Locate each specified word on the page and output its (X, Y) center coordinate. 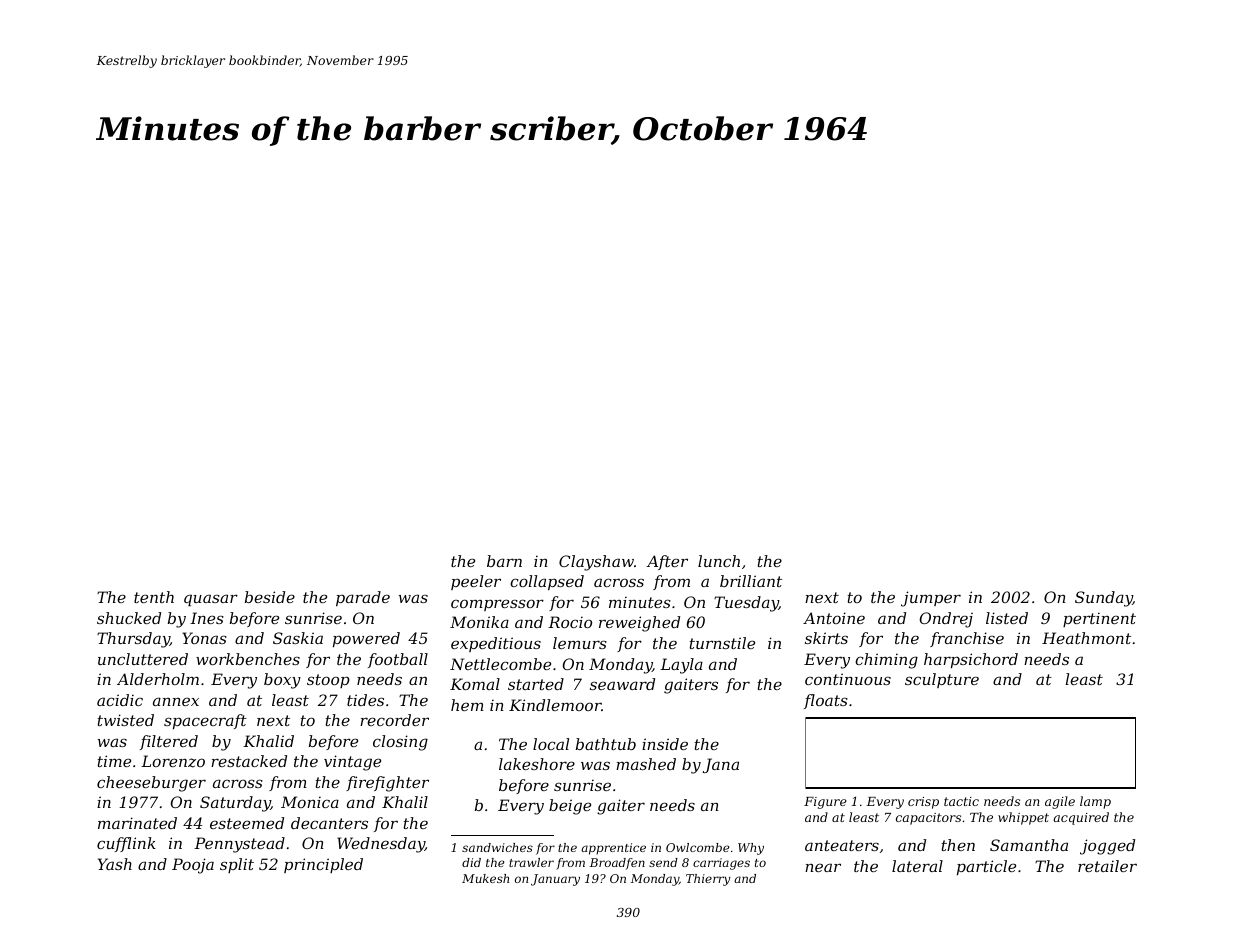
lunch (719, 561)
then (958, 845)
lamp (1095, 802)
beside (270, 597)
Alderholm (158, 679)
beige (570, 807)
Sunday (1104, 599)
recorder (394, 720)
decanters (329, 823)
